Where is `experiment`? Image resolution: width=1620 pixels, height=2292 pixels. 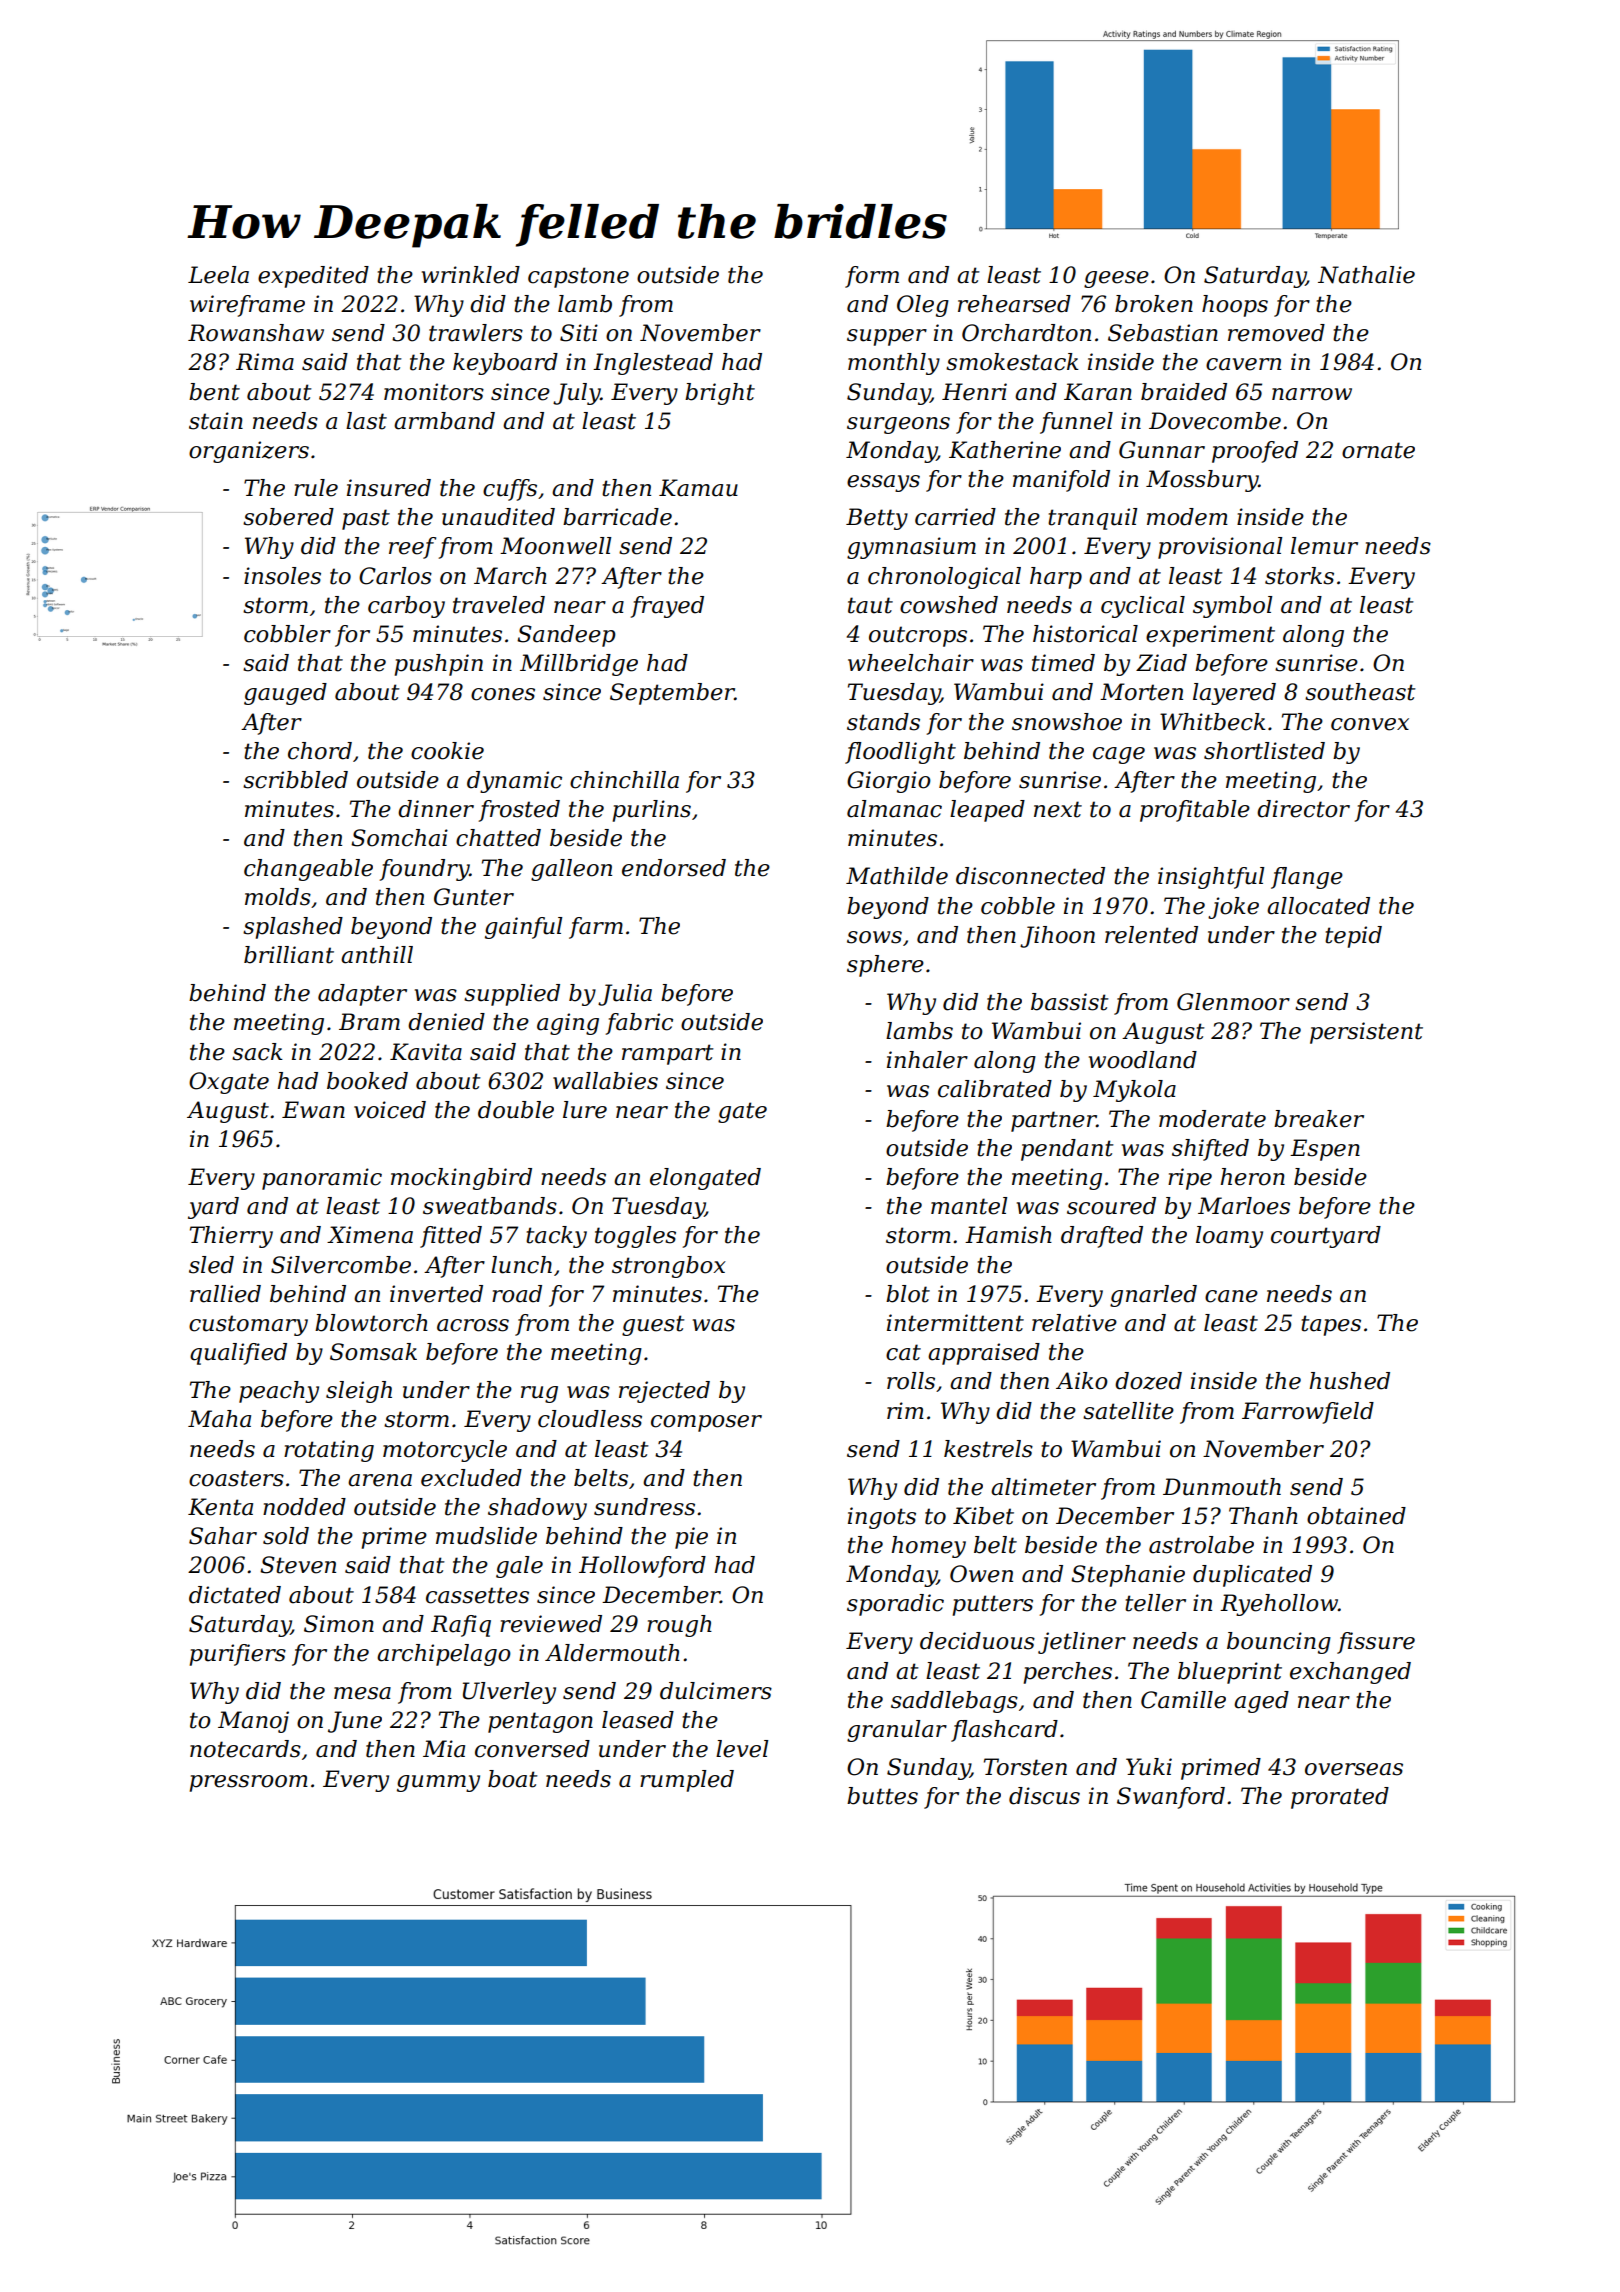 experiment is located at coordinates (1210, 636).
